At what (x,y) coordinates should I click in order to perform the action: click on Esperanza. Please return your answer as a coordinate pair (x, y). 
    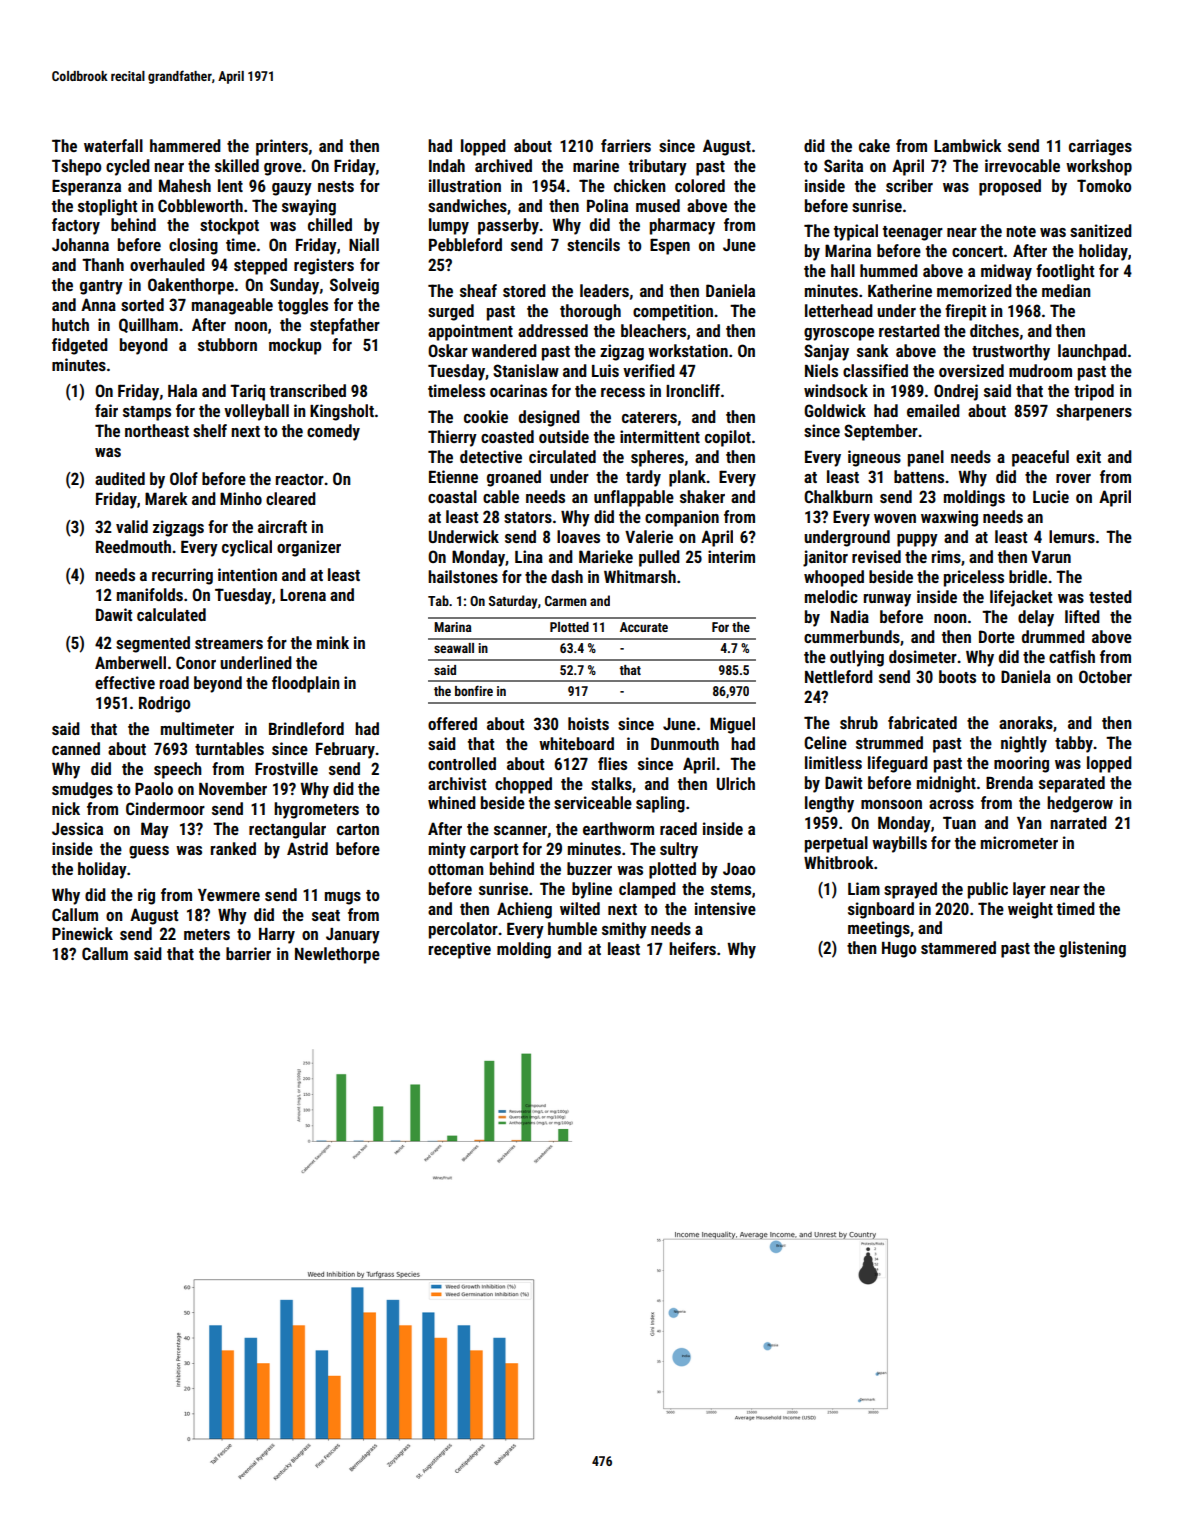
    Looking at the image, I should click on (86, 187).
